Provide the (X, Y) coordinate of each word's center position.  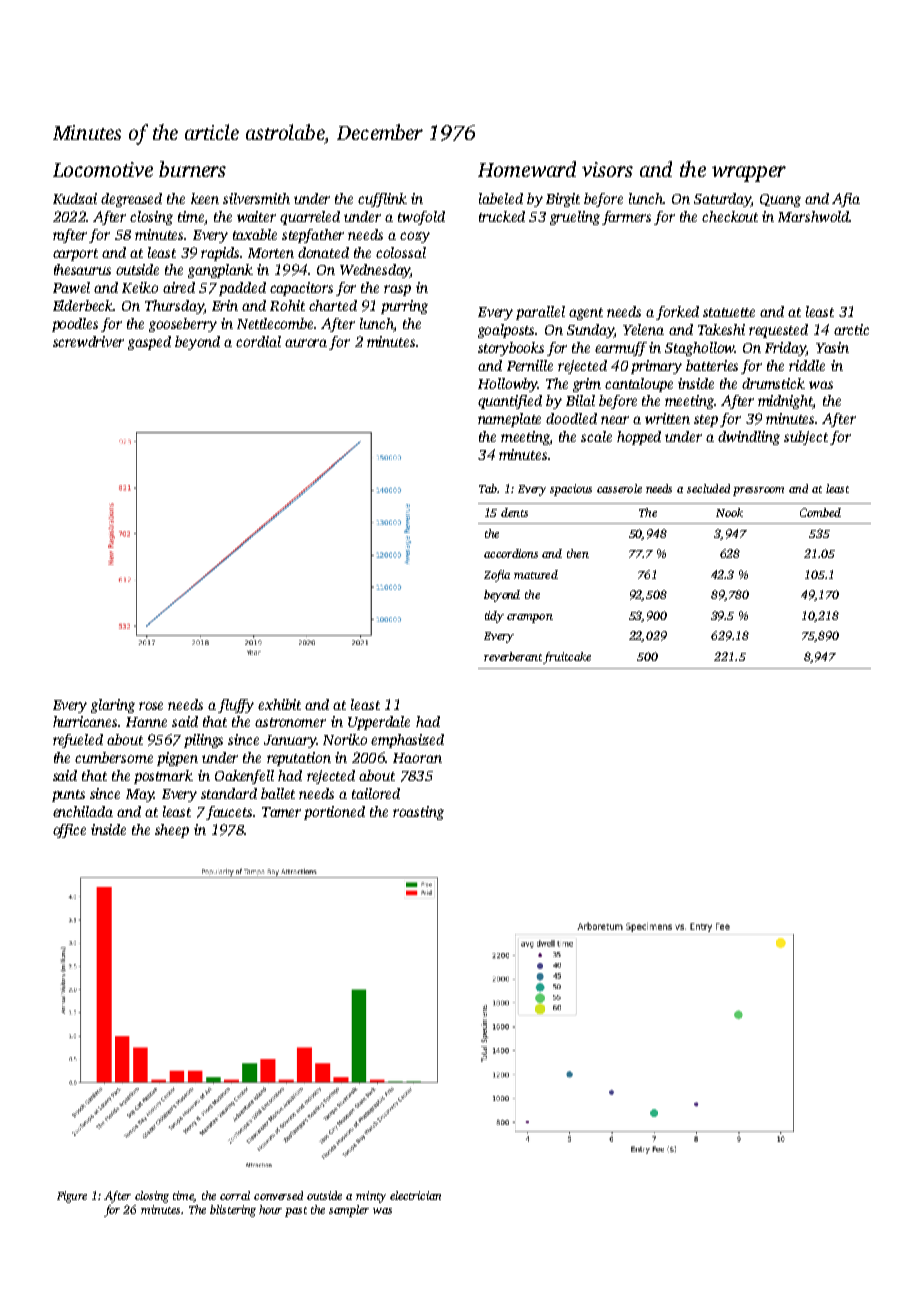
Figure (72, 1197)
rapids (220, 254)
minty (371, 1197)
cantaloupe (639, 385)
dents (514, 512)
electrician (415, 1195)
